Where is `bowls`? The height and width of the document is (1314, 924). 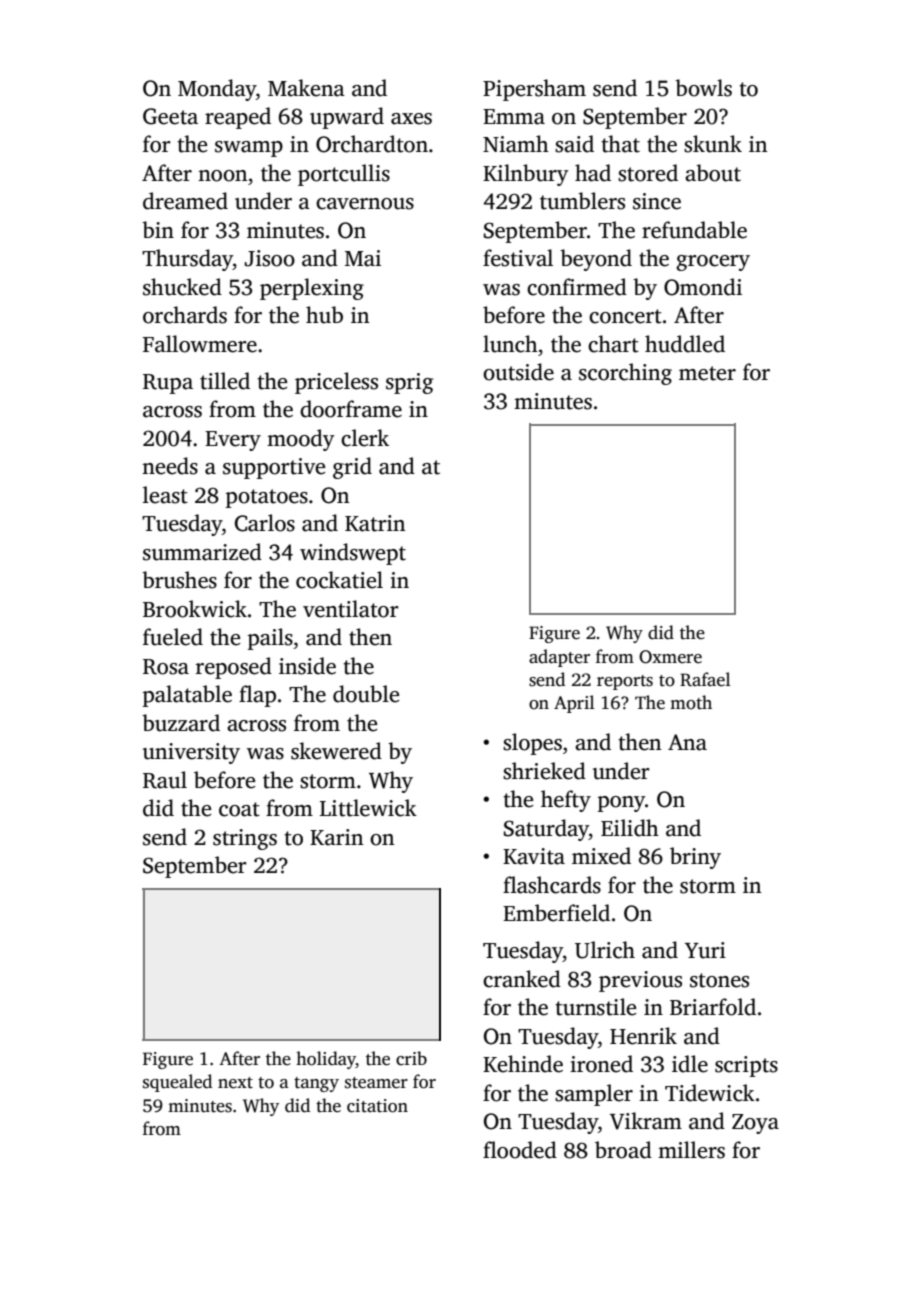
bowls is located at coordinates (703, 88).
